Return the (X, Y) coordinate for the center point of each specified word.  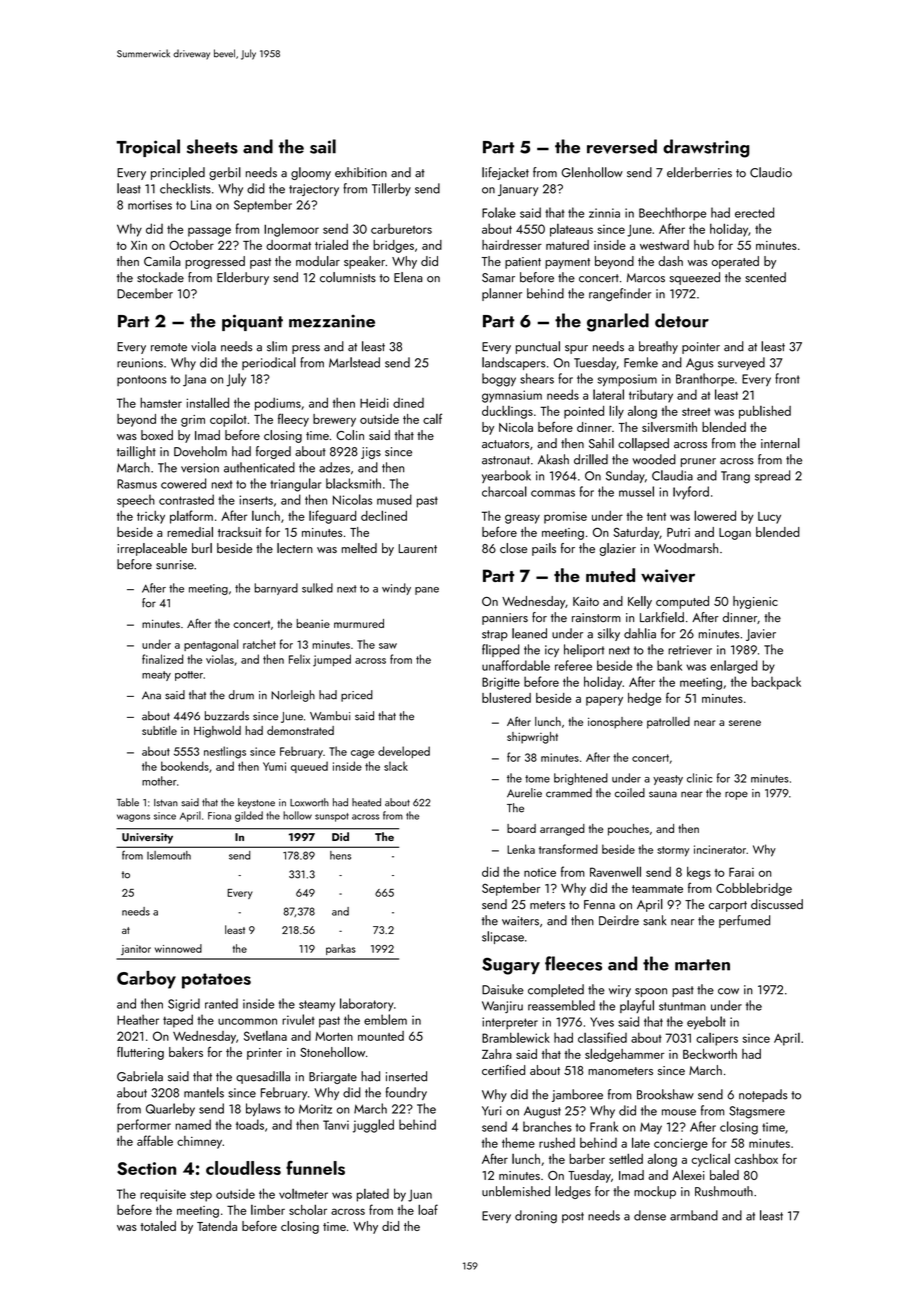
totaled (158, 1226)
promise (565, 518)
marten (702, 965)
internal (780, 443)
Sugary (511, 966)
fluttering (140, 1053)
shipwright (532, 738)
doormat (288, 245)
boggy (499, 380)
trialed (331, 244)
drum (241, 695)
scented (765, 277)
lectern (295, 548)
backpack (776, 683)
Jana (194, 380)
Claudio (771, 172)
